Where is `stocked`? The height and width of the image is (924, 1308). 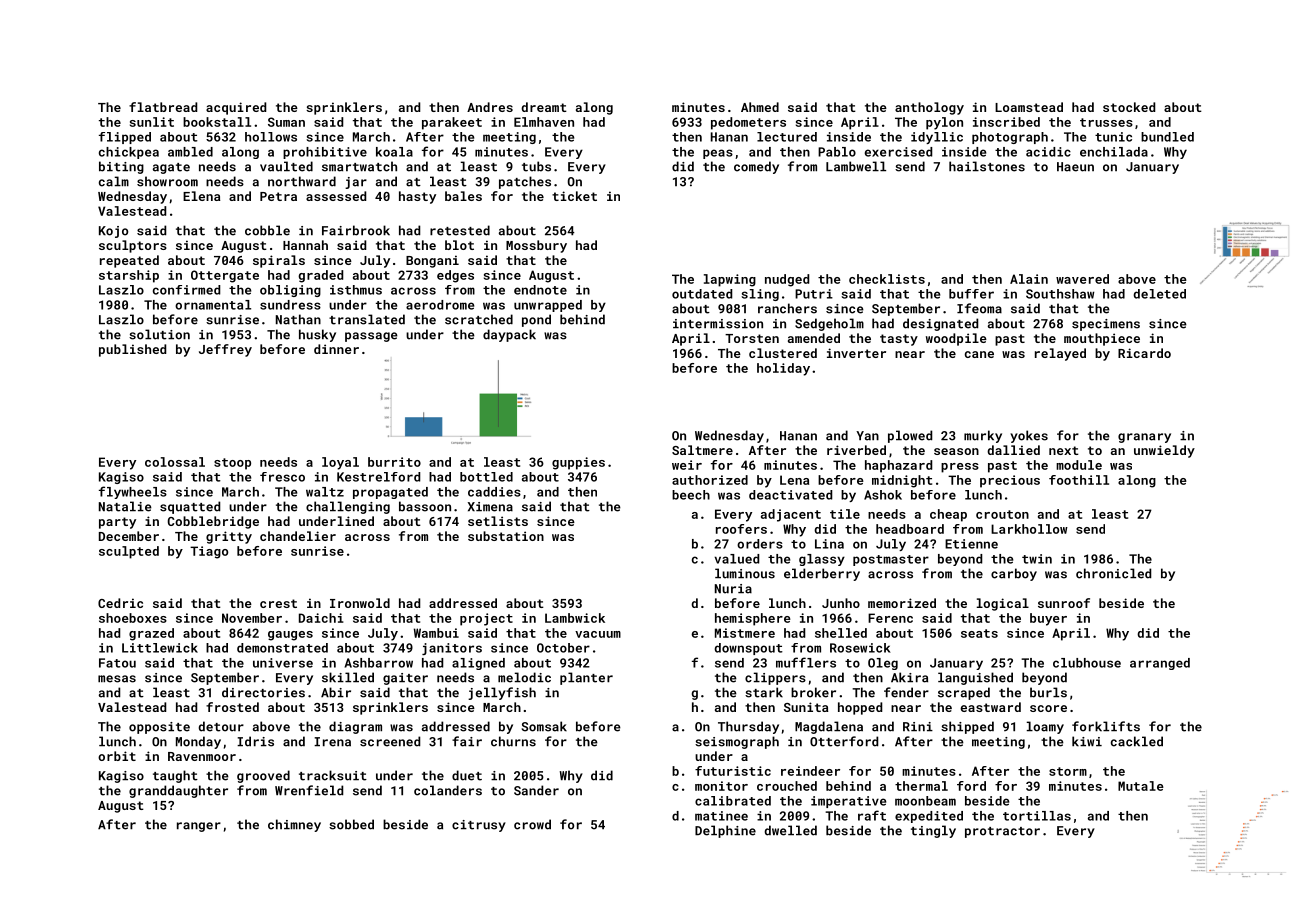
stocked is located at coordinates (1129, 107).
